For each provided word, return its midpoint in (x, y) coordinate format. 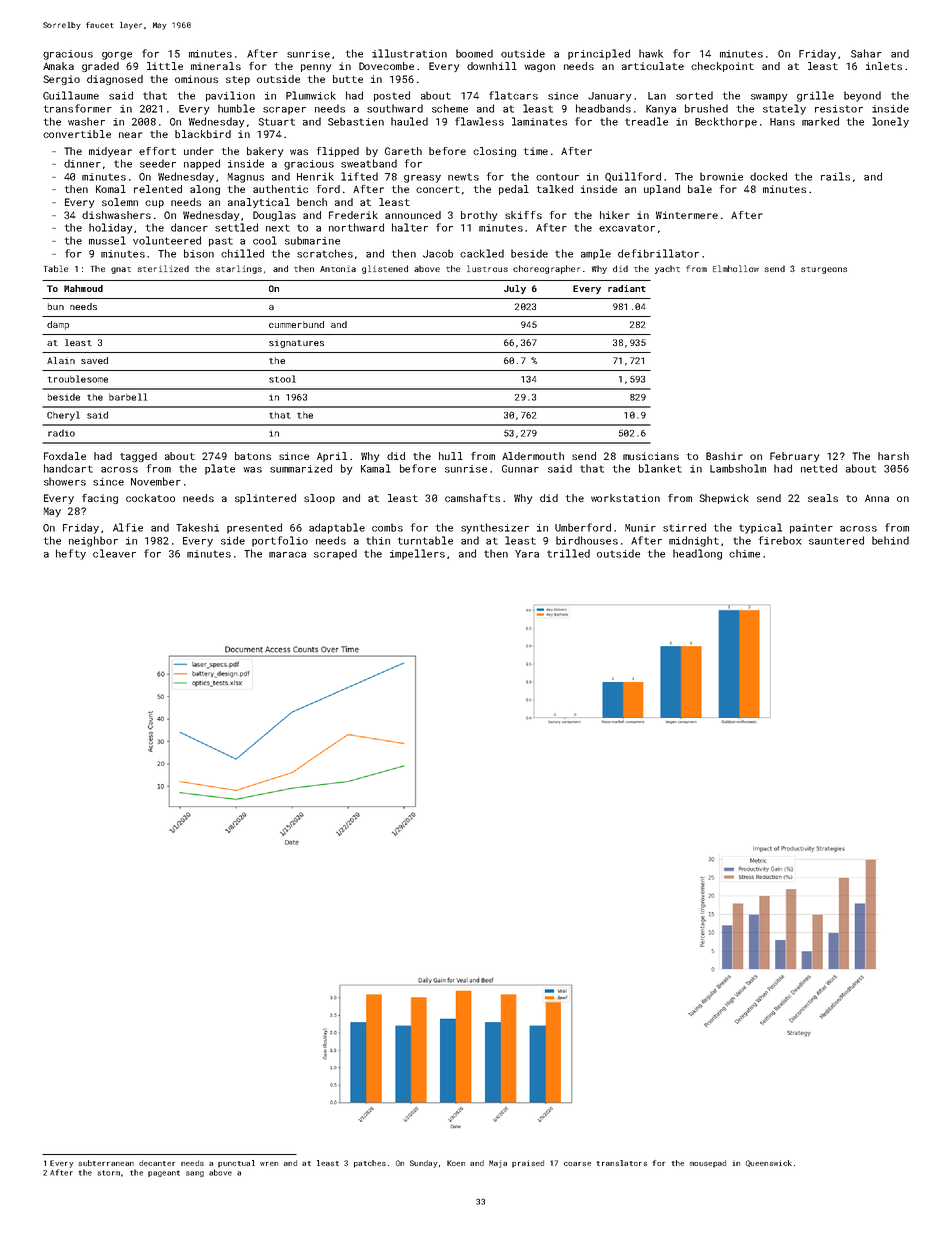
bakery (265, 152)
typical (760, 528)
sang (195, 1174)
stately (784, 109)
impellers (417, 554)
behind (890, 540)
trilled (568, 553)
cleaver (114, 553)
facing (100, 499)
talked (555, 189)
